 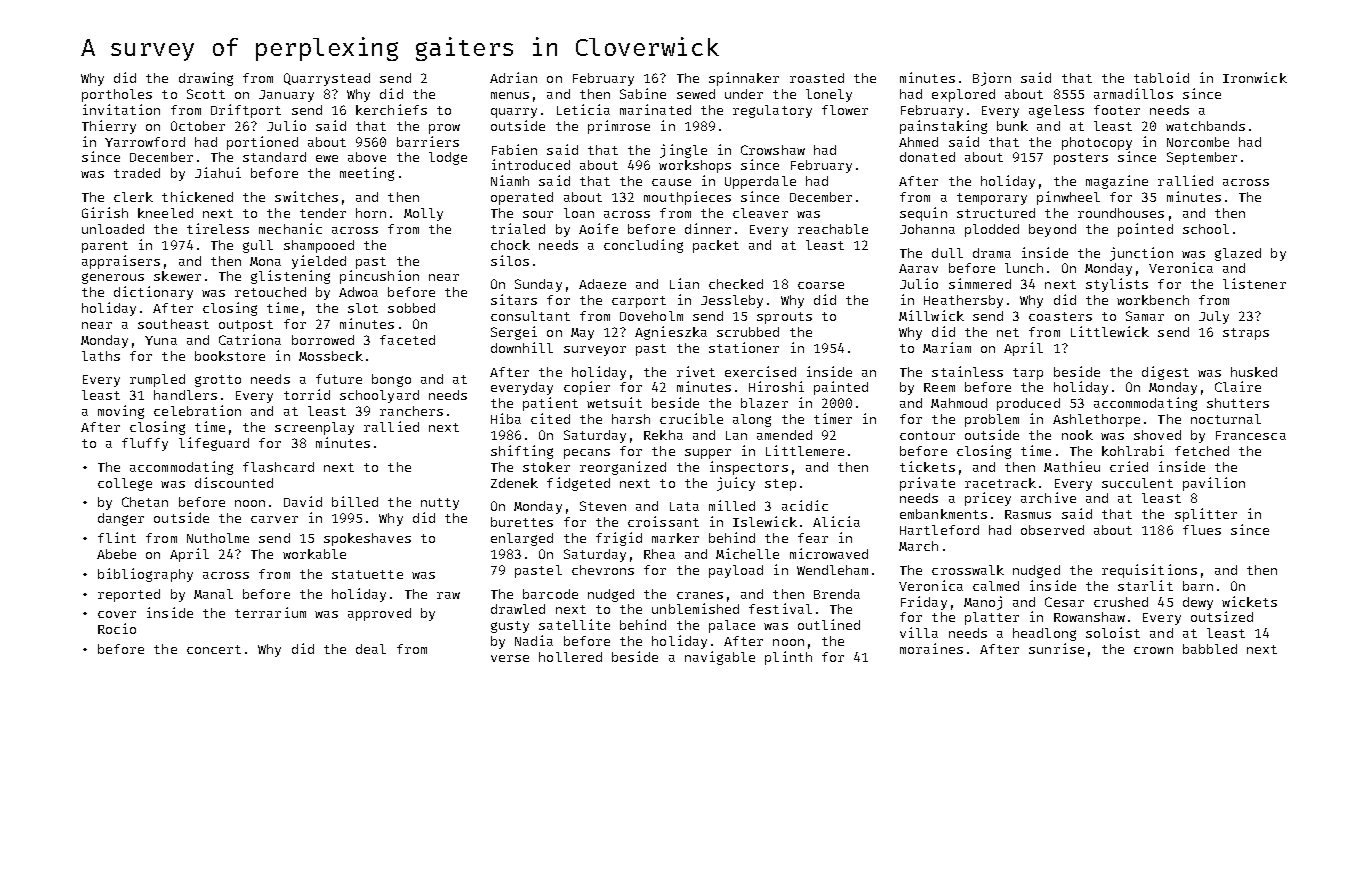 I want to click on chevrons, so click(x=603, y=570).
